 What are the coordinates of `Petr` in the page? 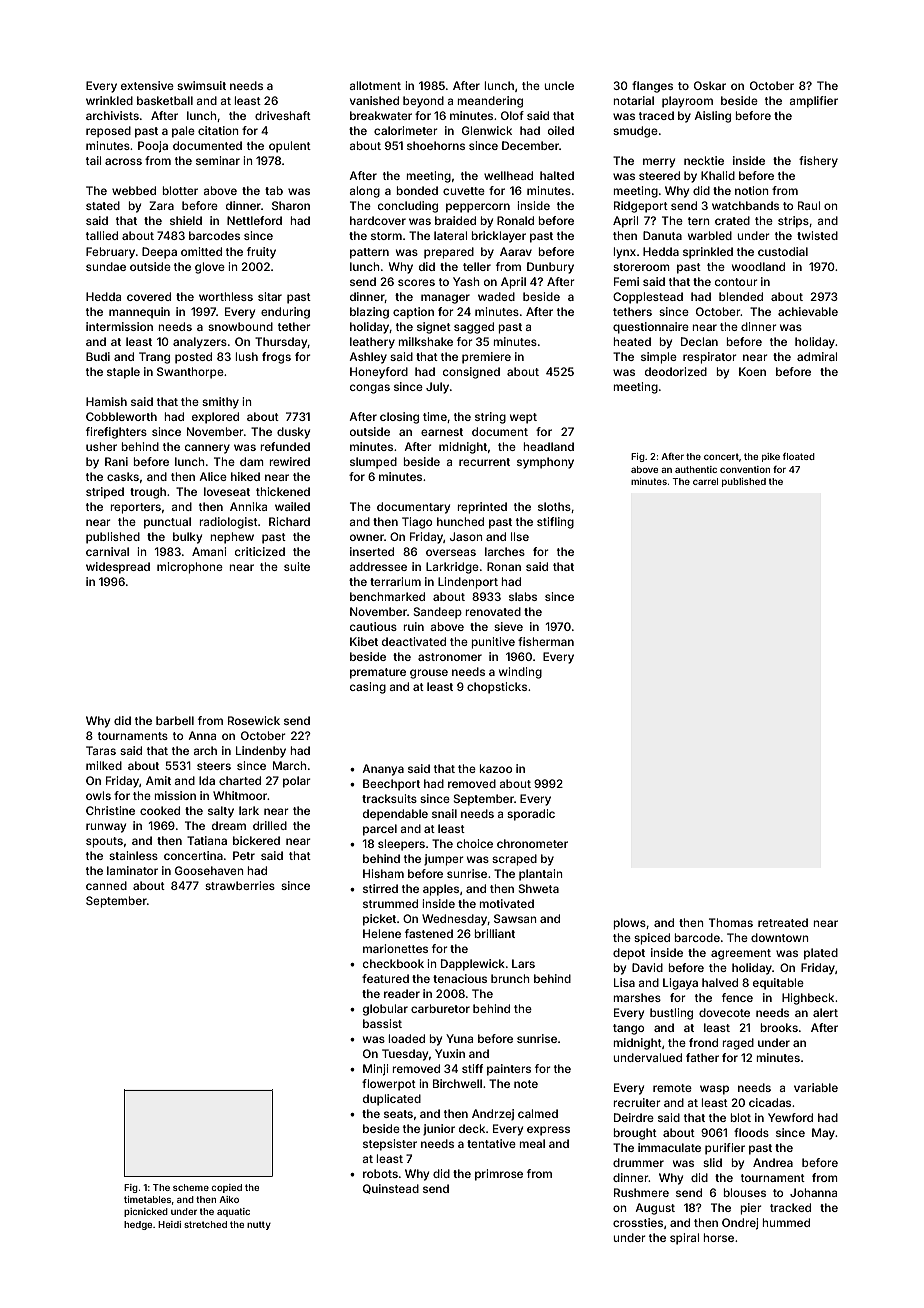 It's located at (244, 855).
